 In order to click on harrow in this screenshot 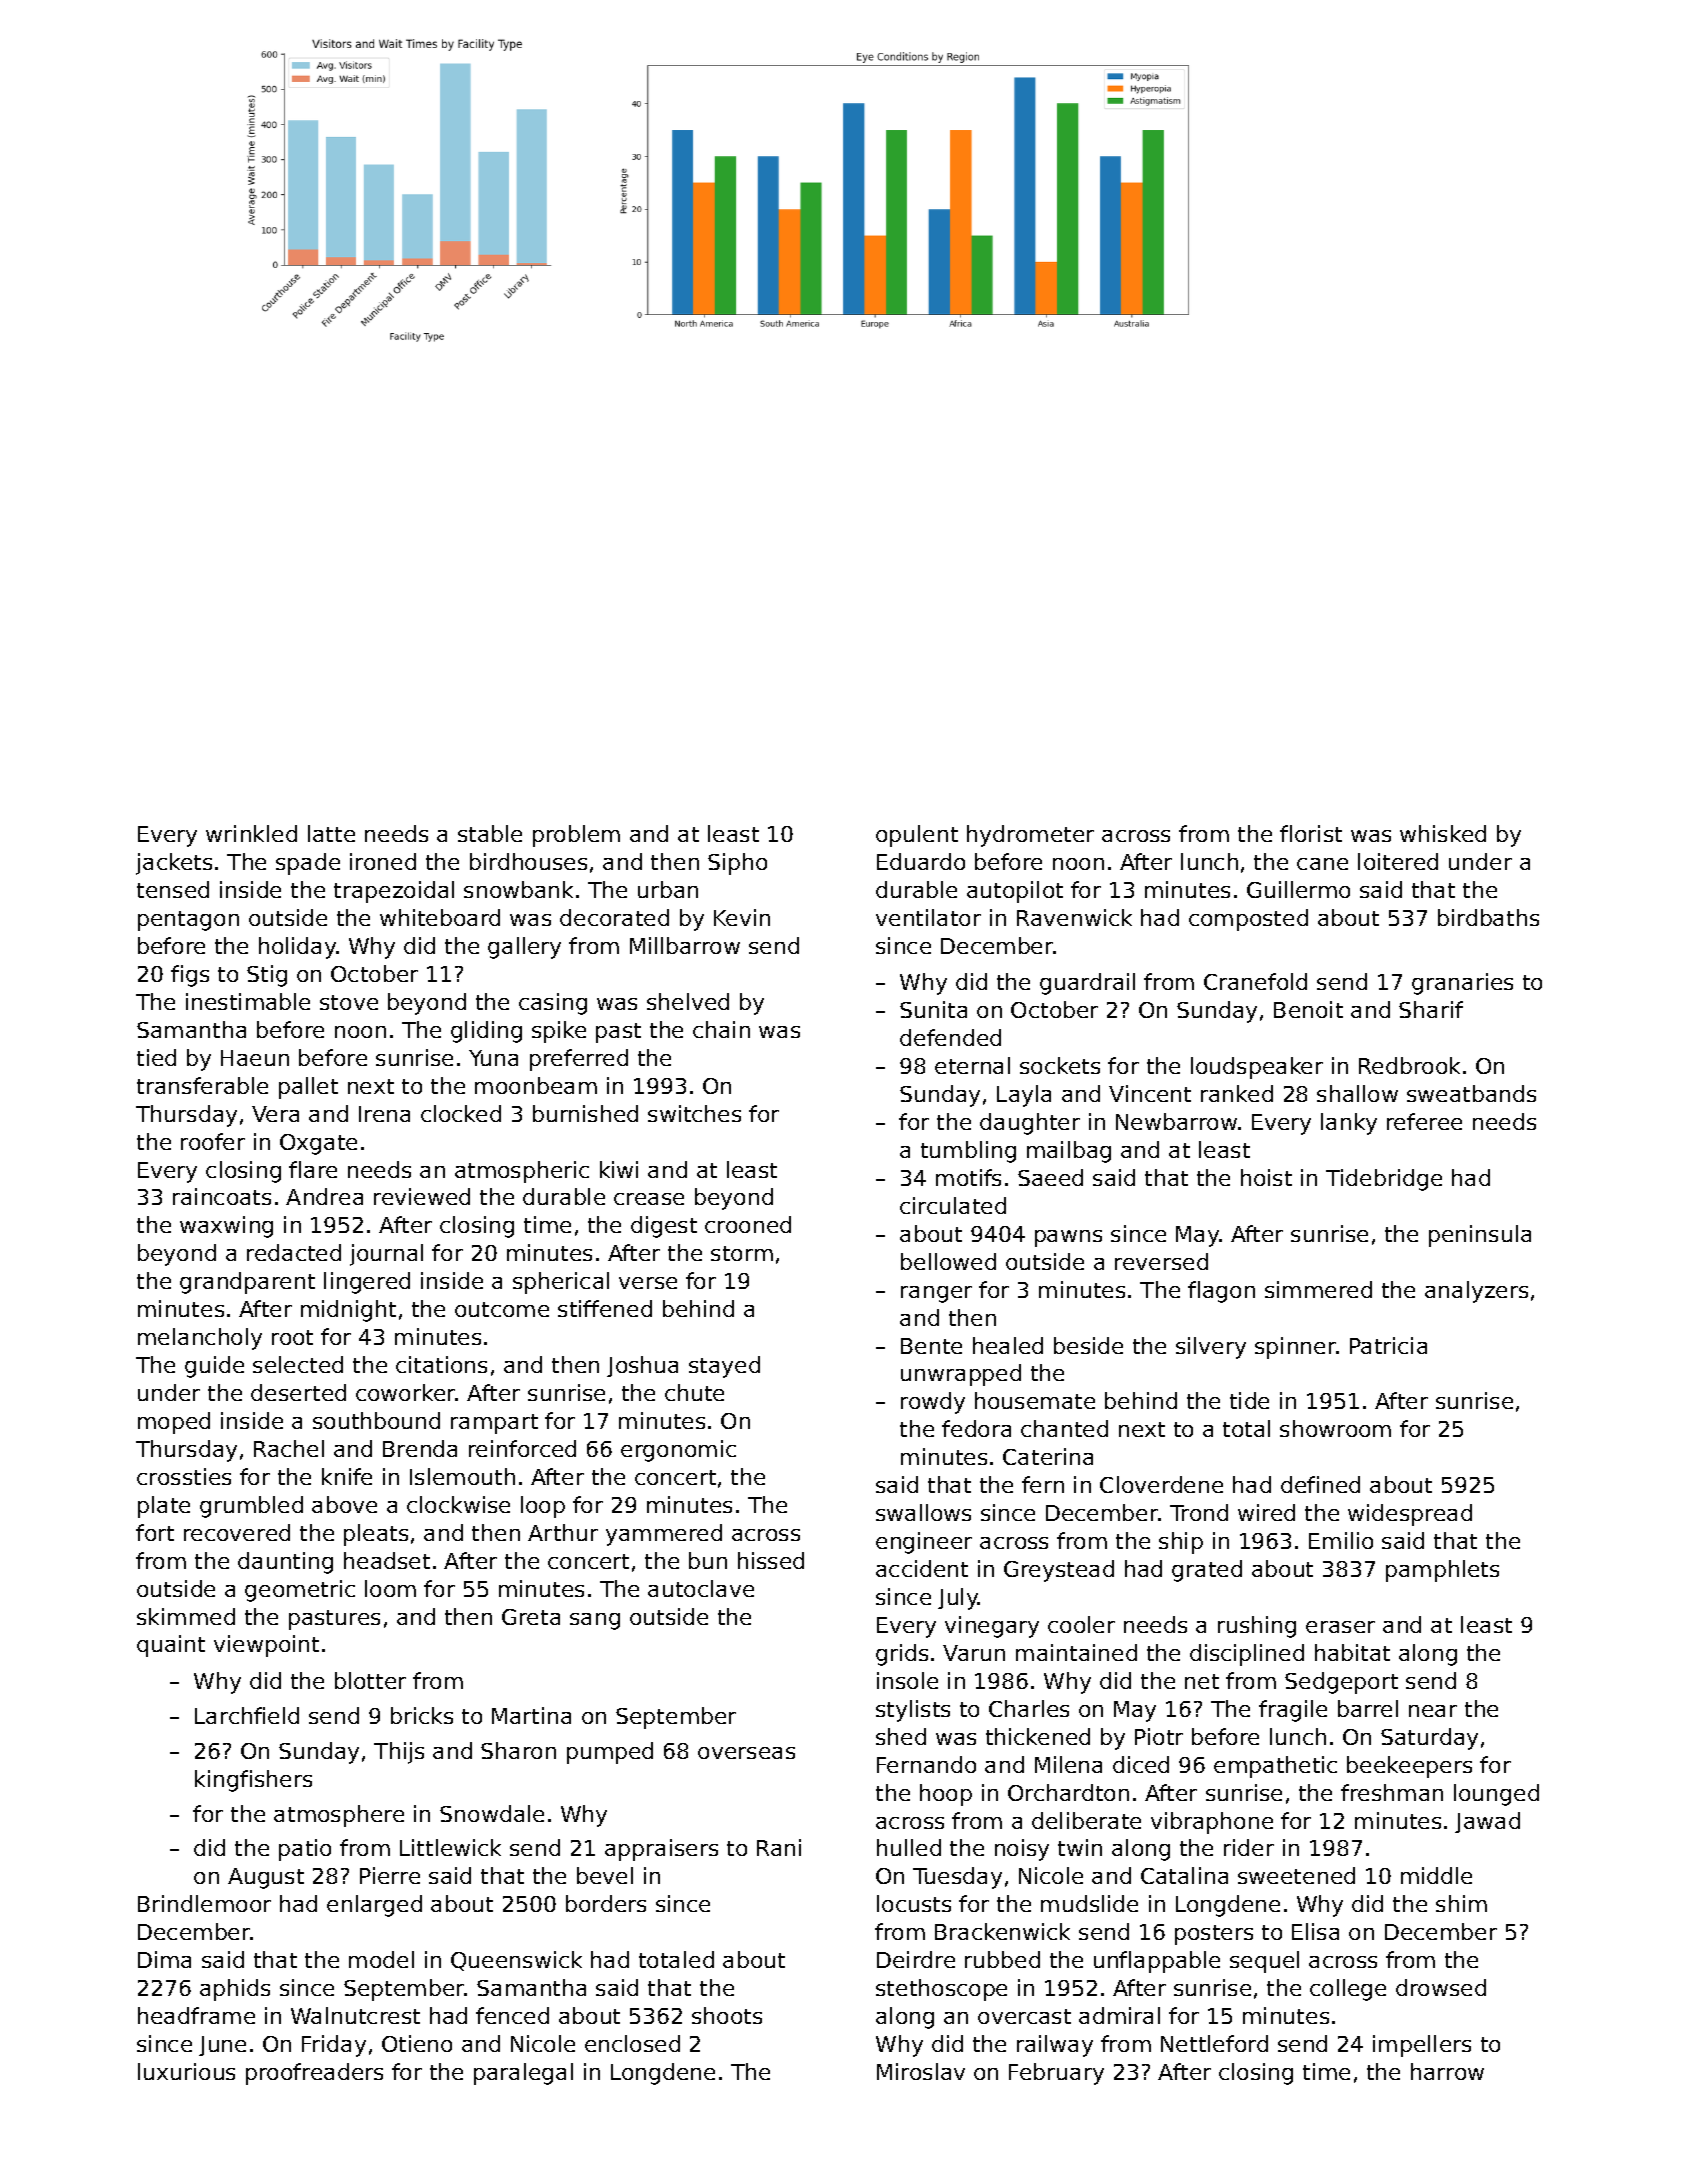, I will do `click(1447, 2071)`.
